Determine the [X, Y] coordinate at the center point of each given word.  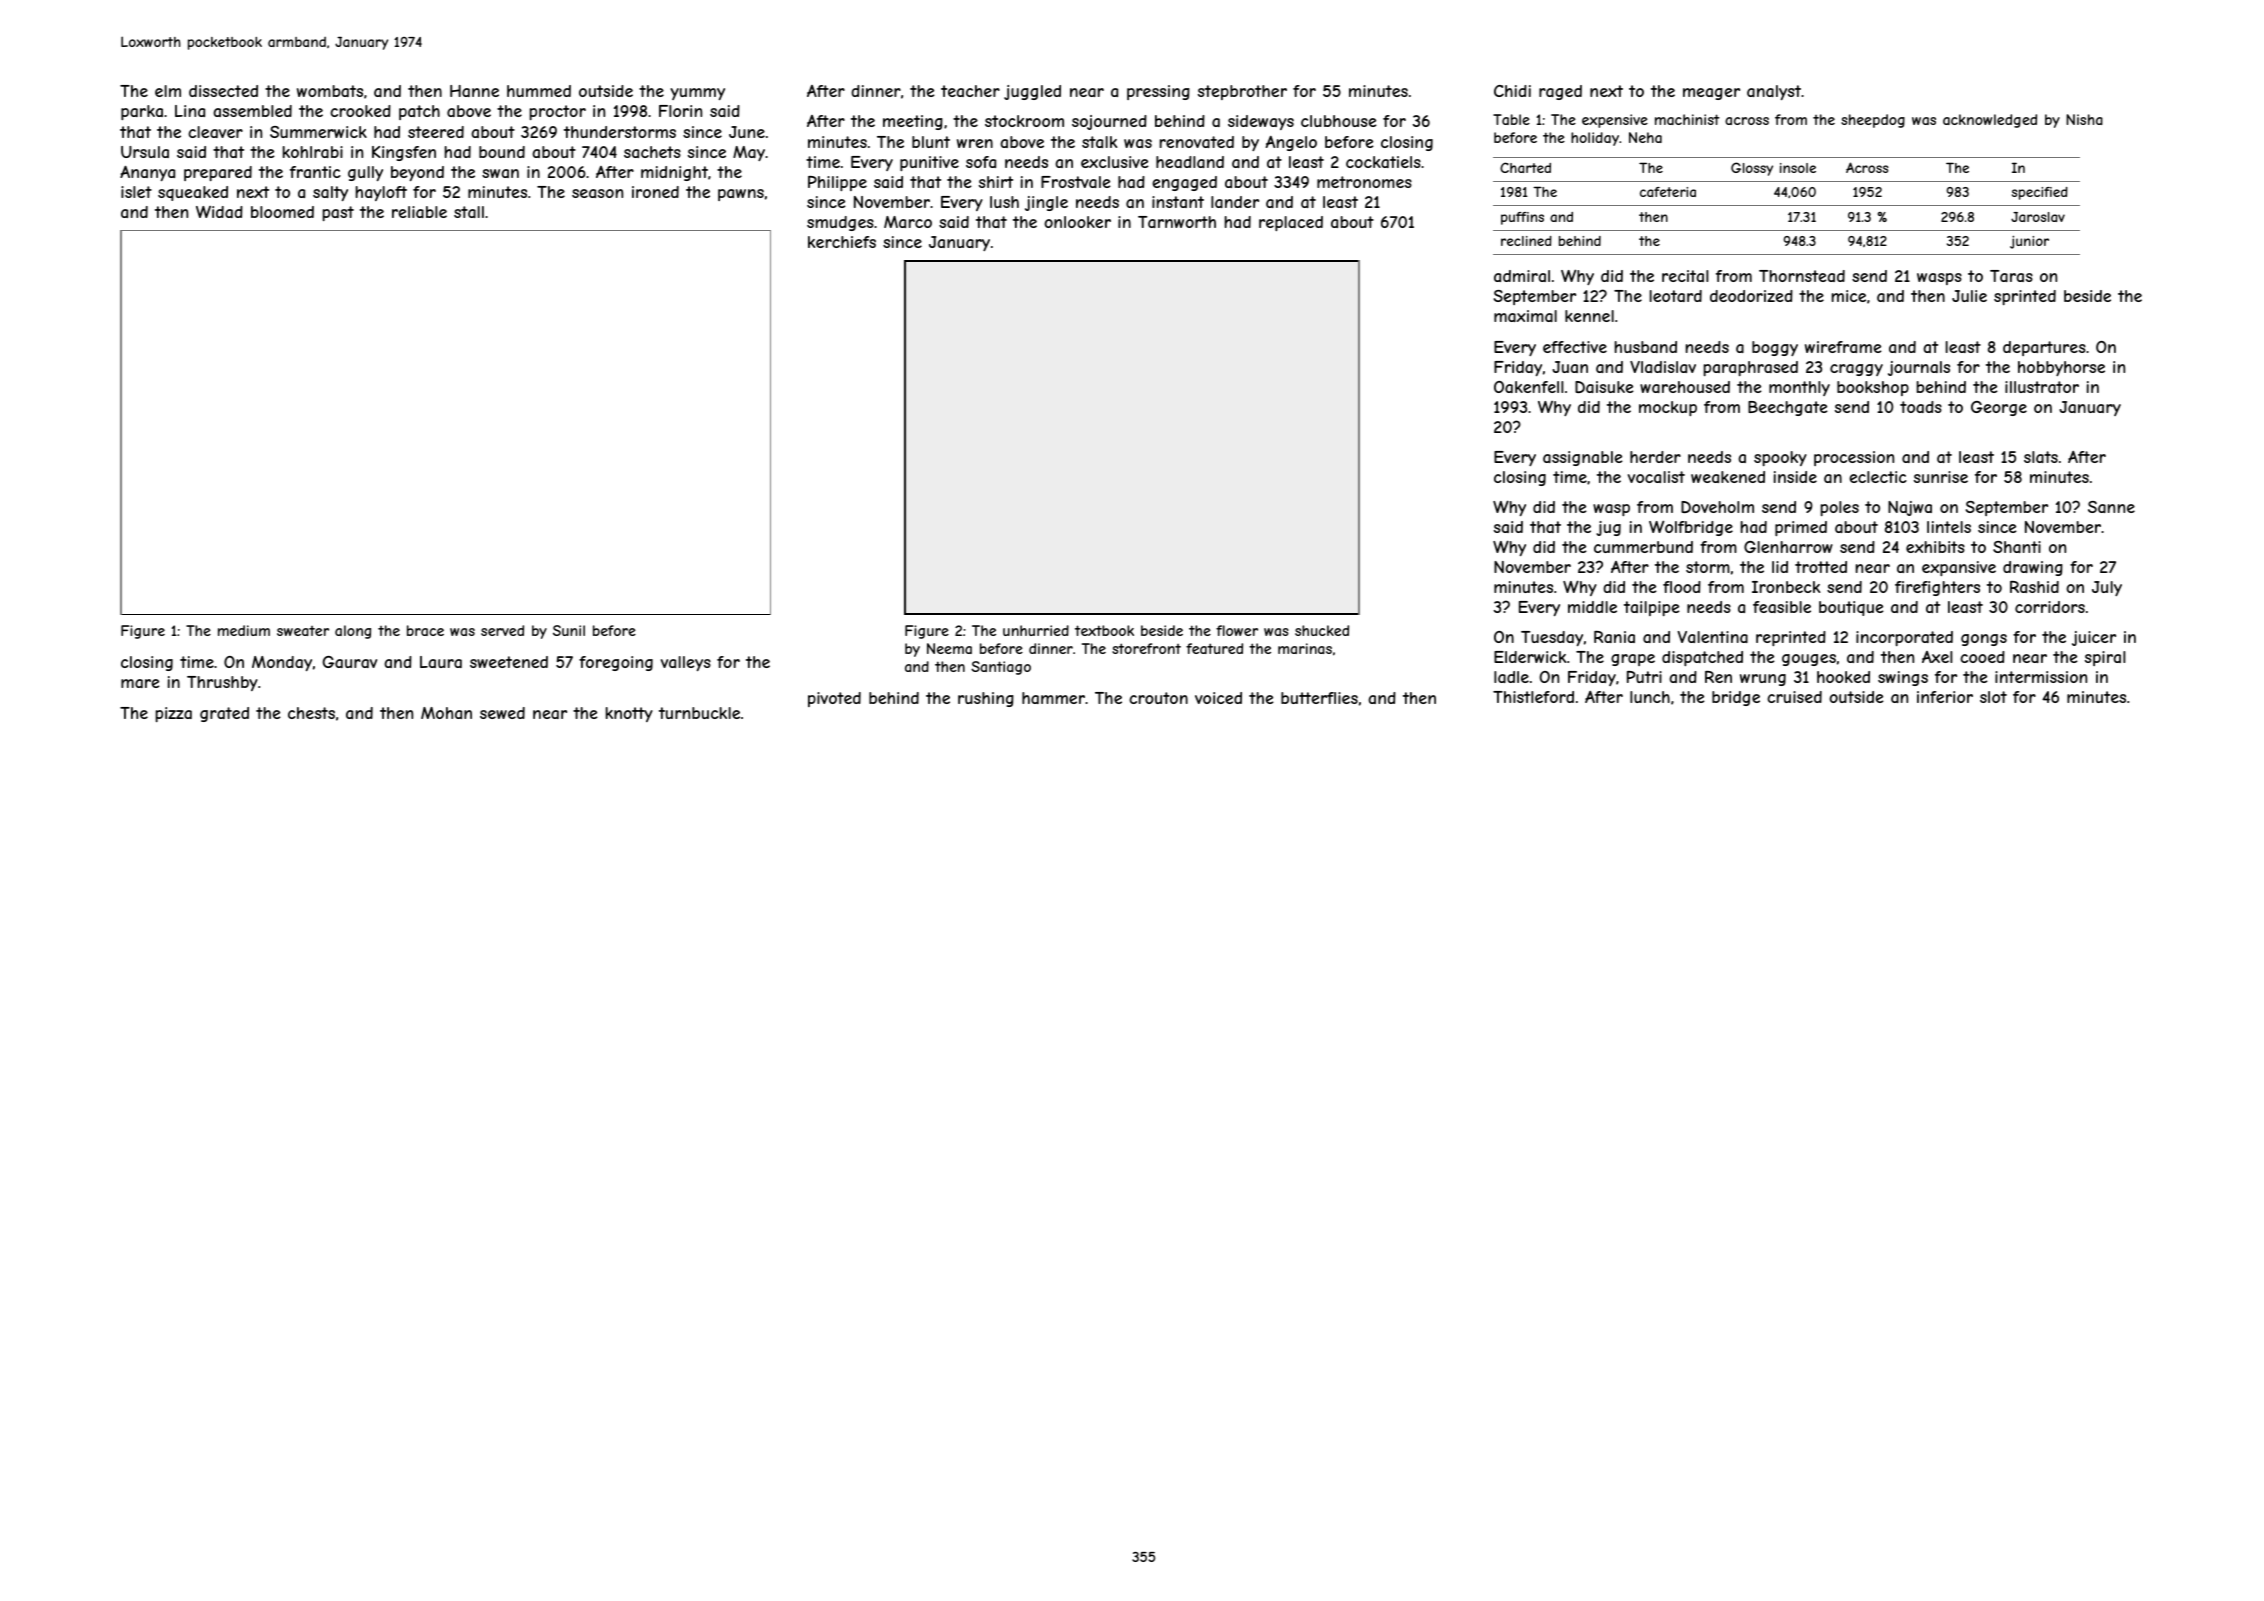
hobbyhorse [2061, 368]
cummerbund [1643, 547]
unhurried [1036, 630]
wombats [330, 91]
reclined [1526, 241]
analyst [1774, 93]
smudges [840, 223]
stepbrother [1242, 92]
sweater [303, 631]
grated [224, 714]
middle [1592, 607]
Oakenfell [1529, 387]
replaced [1291, 223]
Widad [219, 212]
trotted [1821, 567]
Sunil [569, 630]
